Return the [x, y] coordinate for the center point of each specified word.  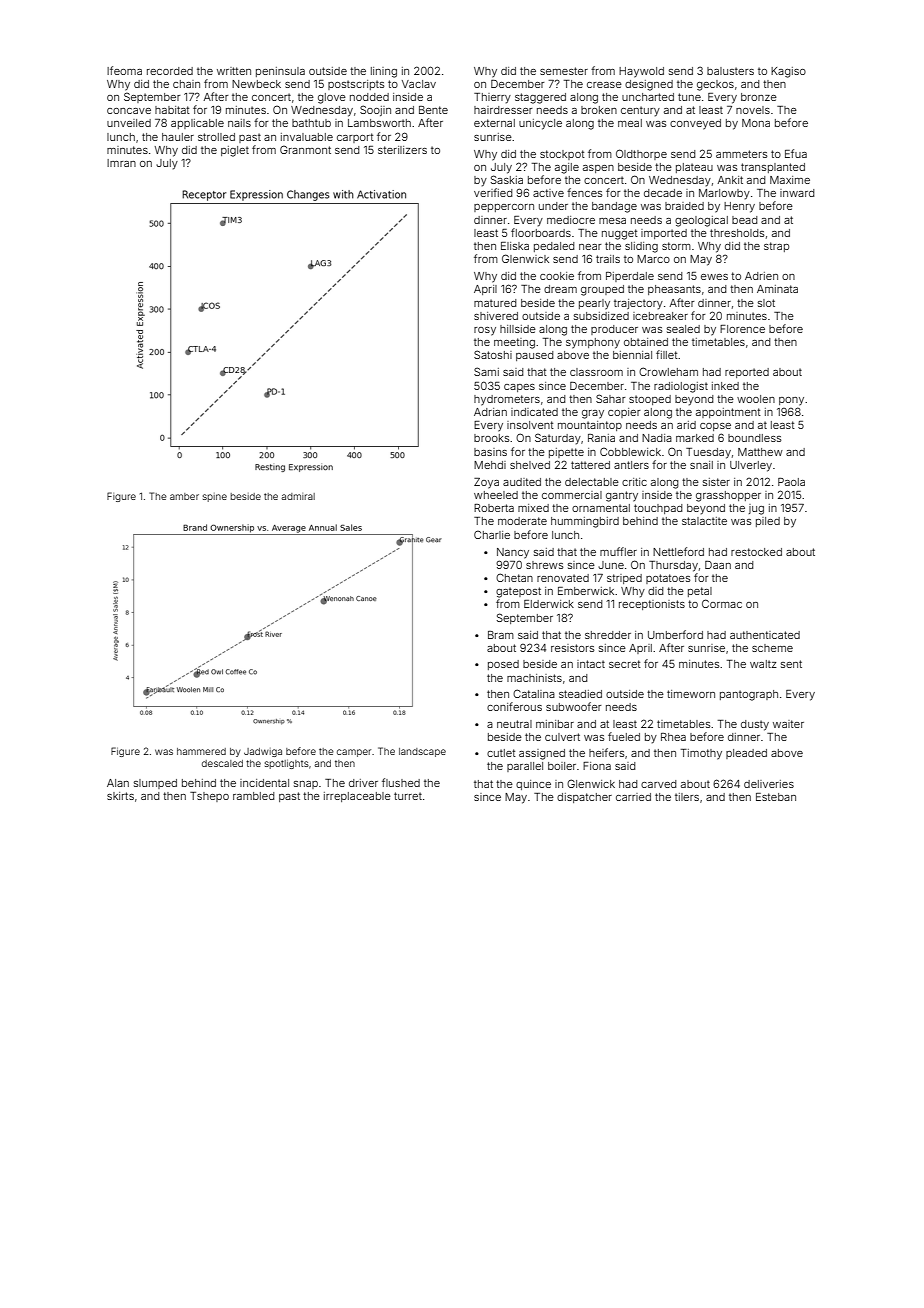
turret [408, 796]
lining [384, 72]
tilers [687, 797]
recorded [170, 71]
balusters [730, 71]
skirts [120, 796]
